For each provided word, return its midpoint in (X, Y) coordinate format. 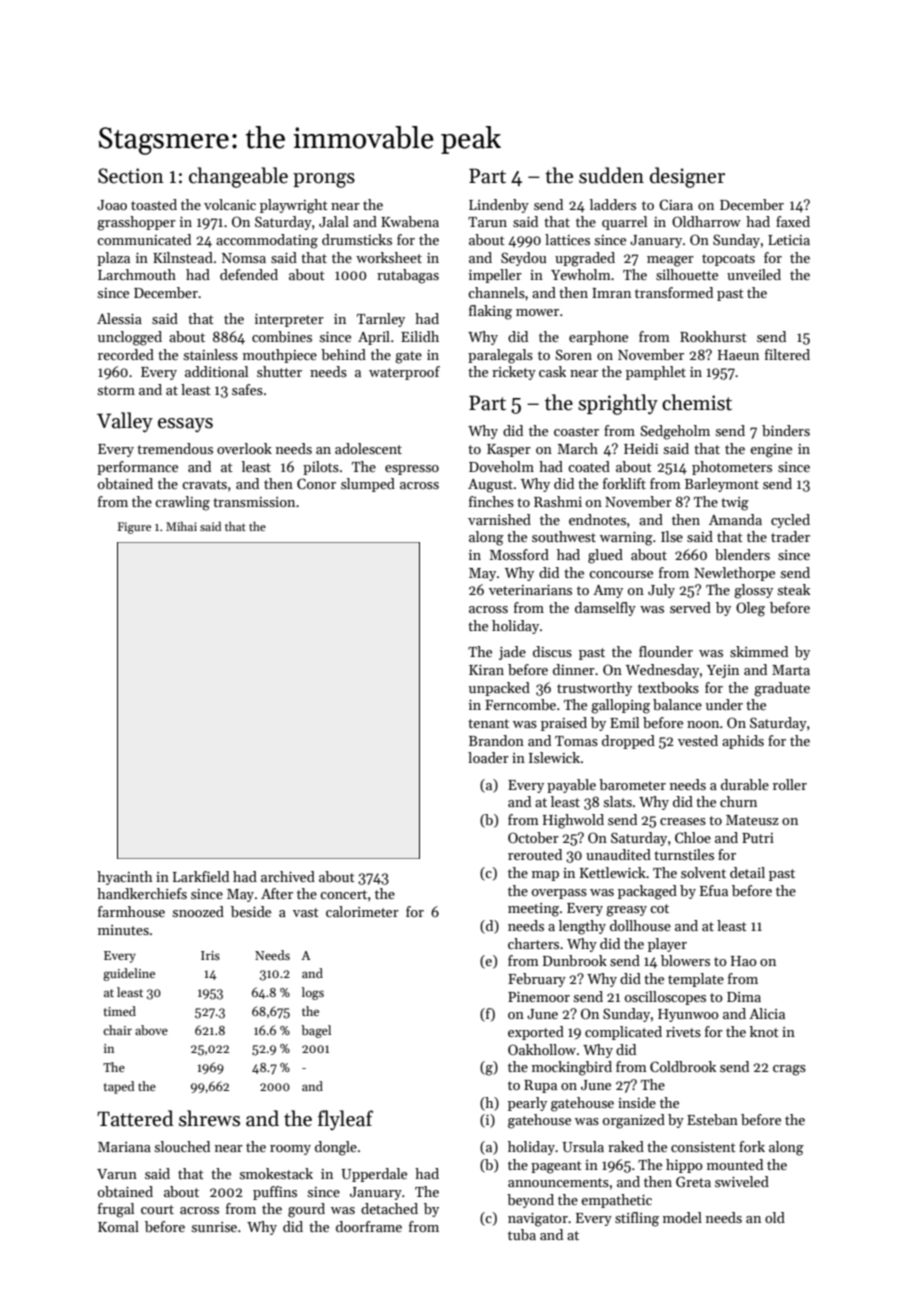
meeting (533, 910)
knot (764, 1031)
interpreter (289, 320)
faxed (793, 221)
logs (313, 993)
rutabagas (408, 276)
